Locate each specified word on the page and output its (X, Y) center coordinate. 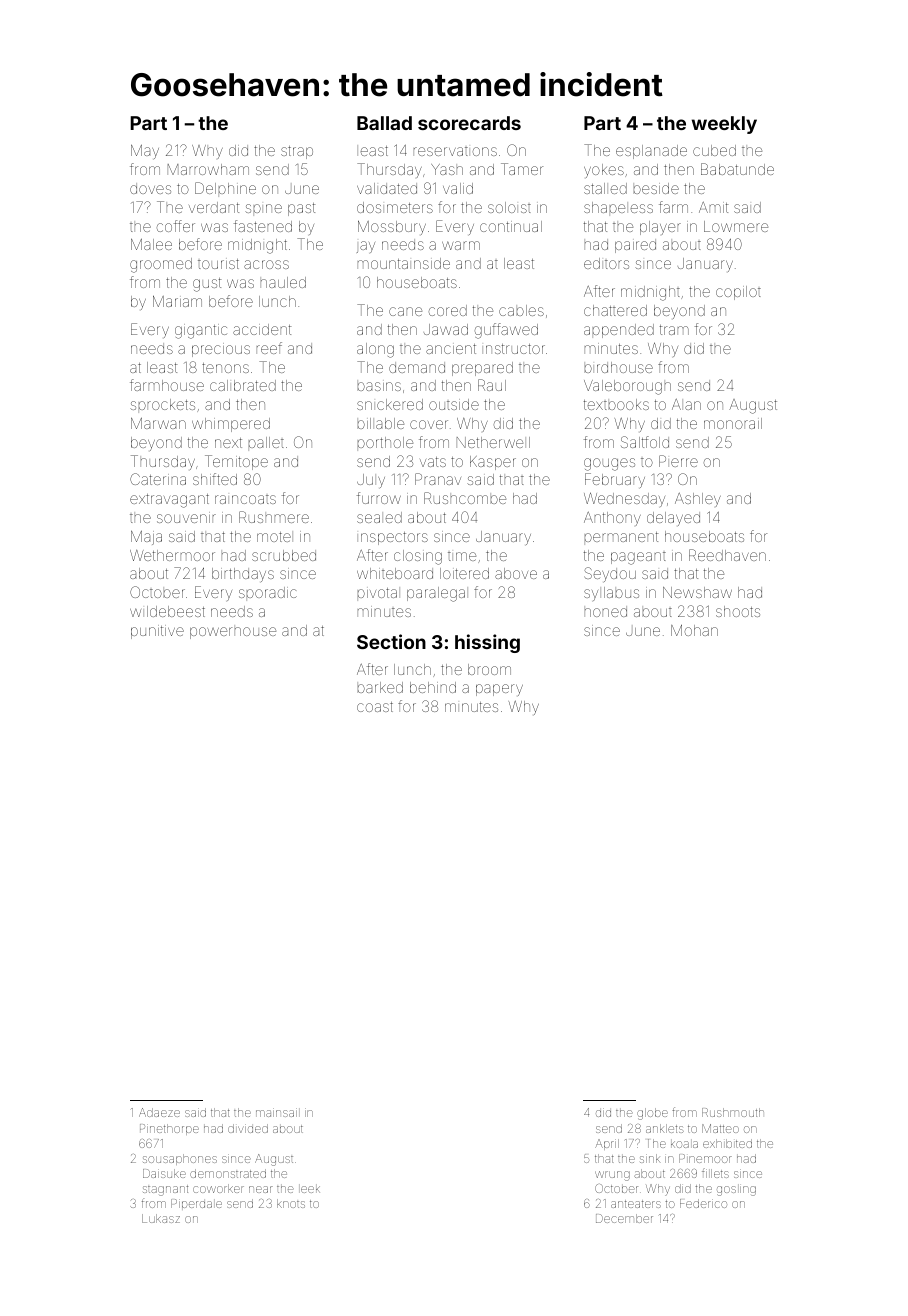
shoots (738, 611)
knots (291, 1203)
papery (499, 690)
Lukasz (161, 1218)
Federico (703, 1203)
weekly (724, 125)
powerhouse (233, 633)
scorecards (469, 123)
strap (297, 152)
